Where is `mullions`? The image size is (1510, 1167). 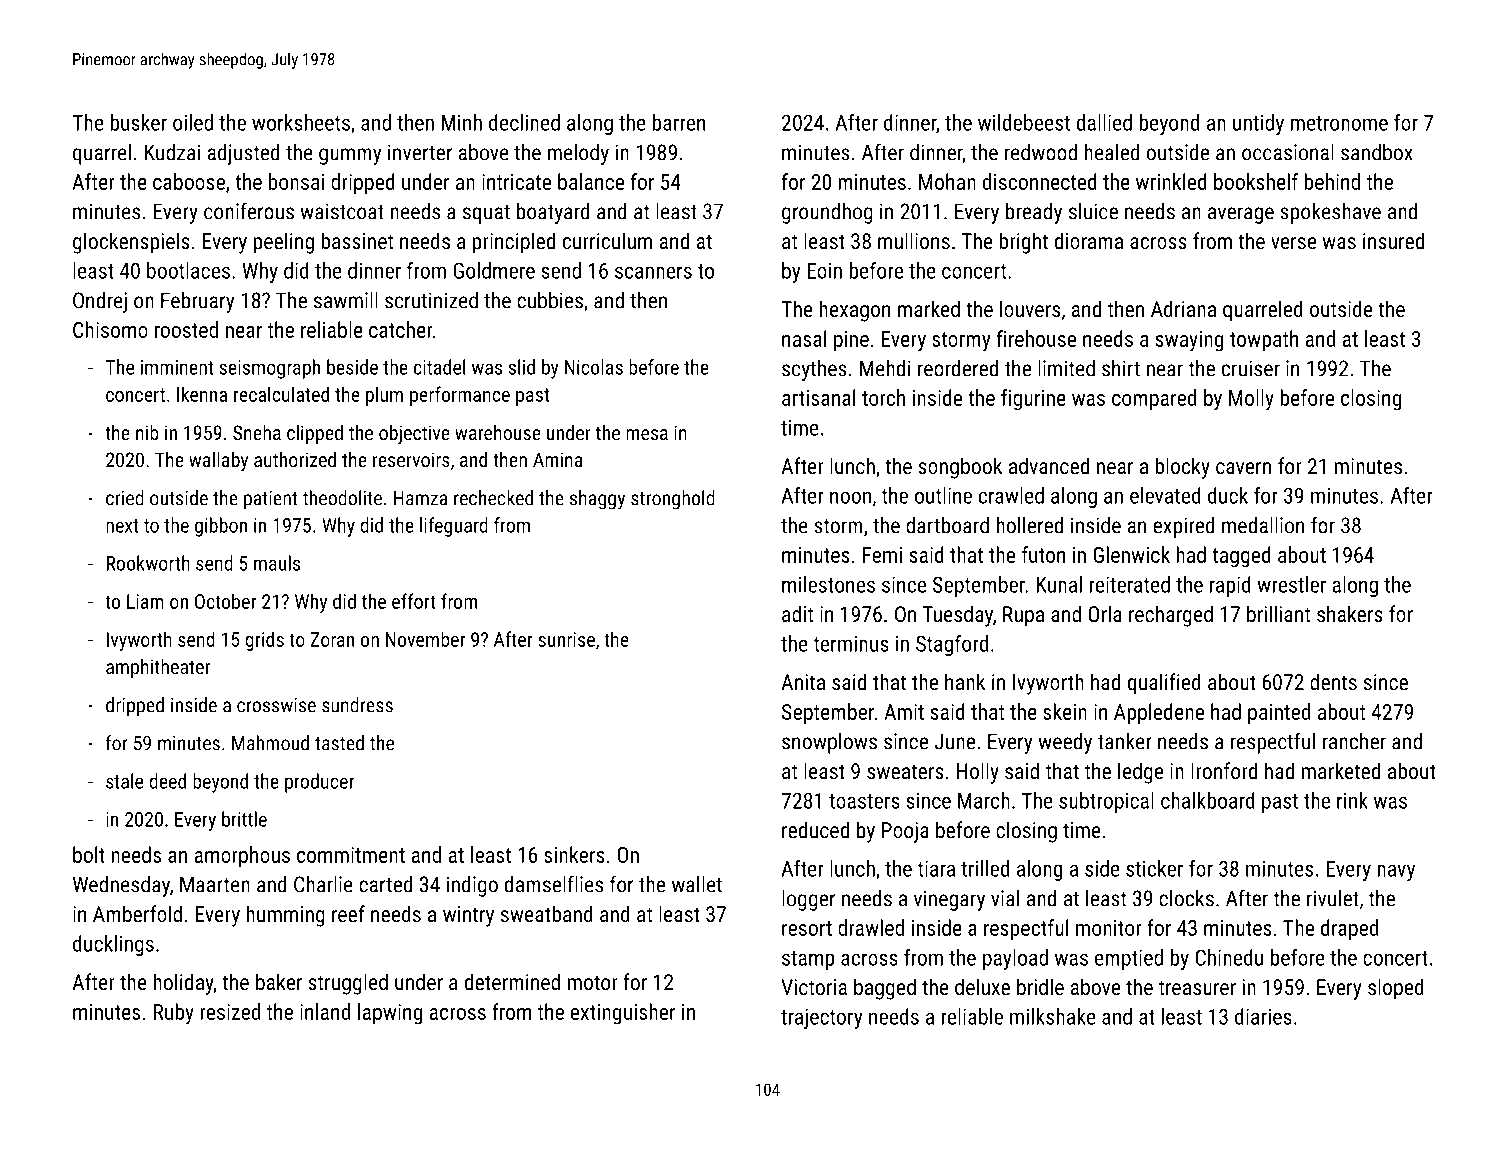
mullions is located at coordinates (914, 240).
